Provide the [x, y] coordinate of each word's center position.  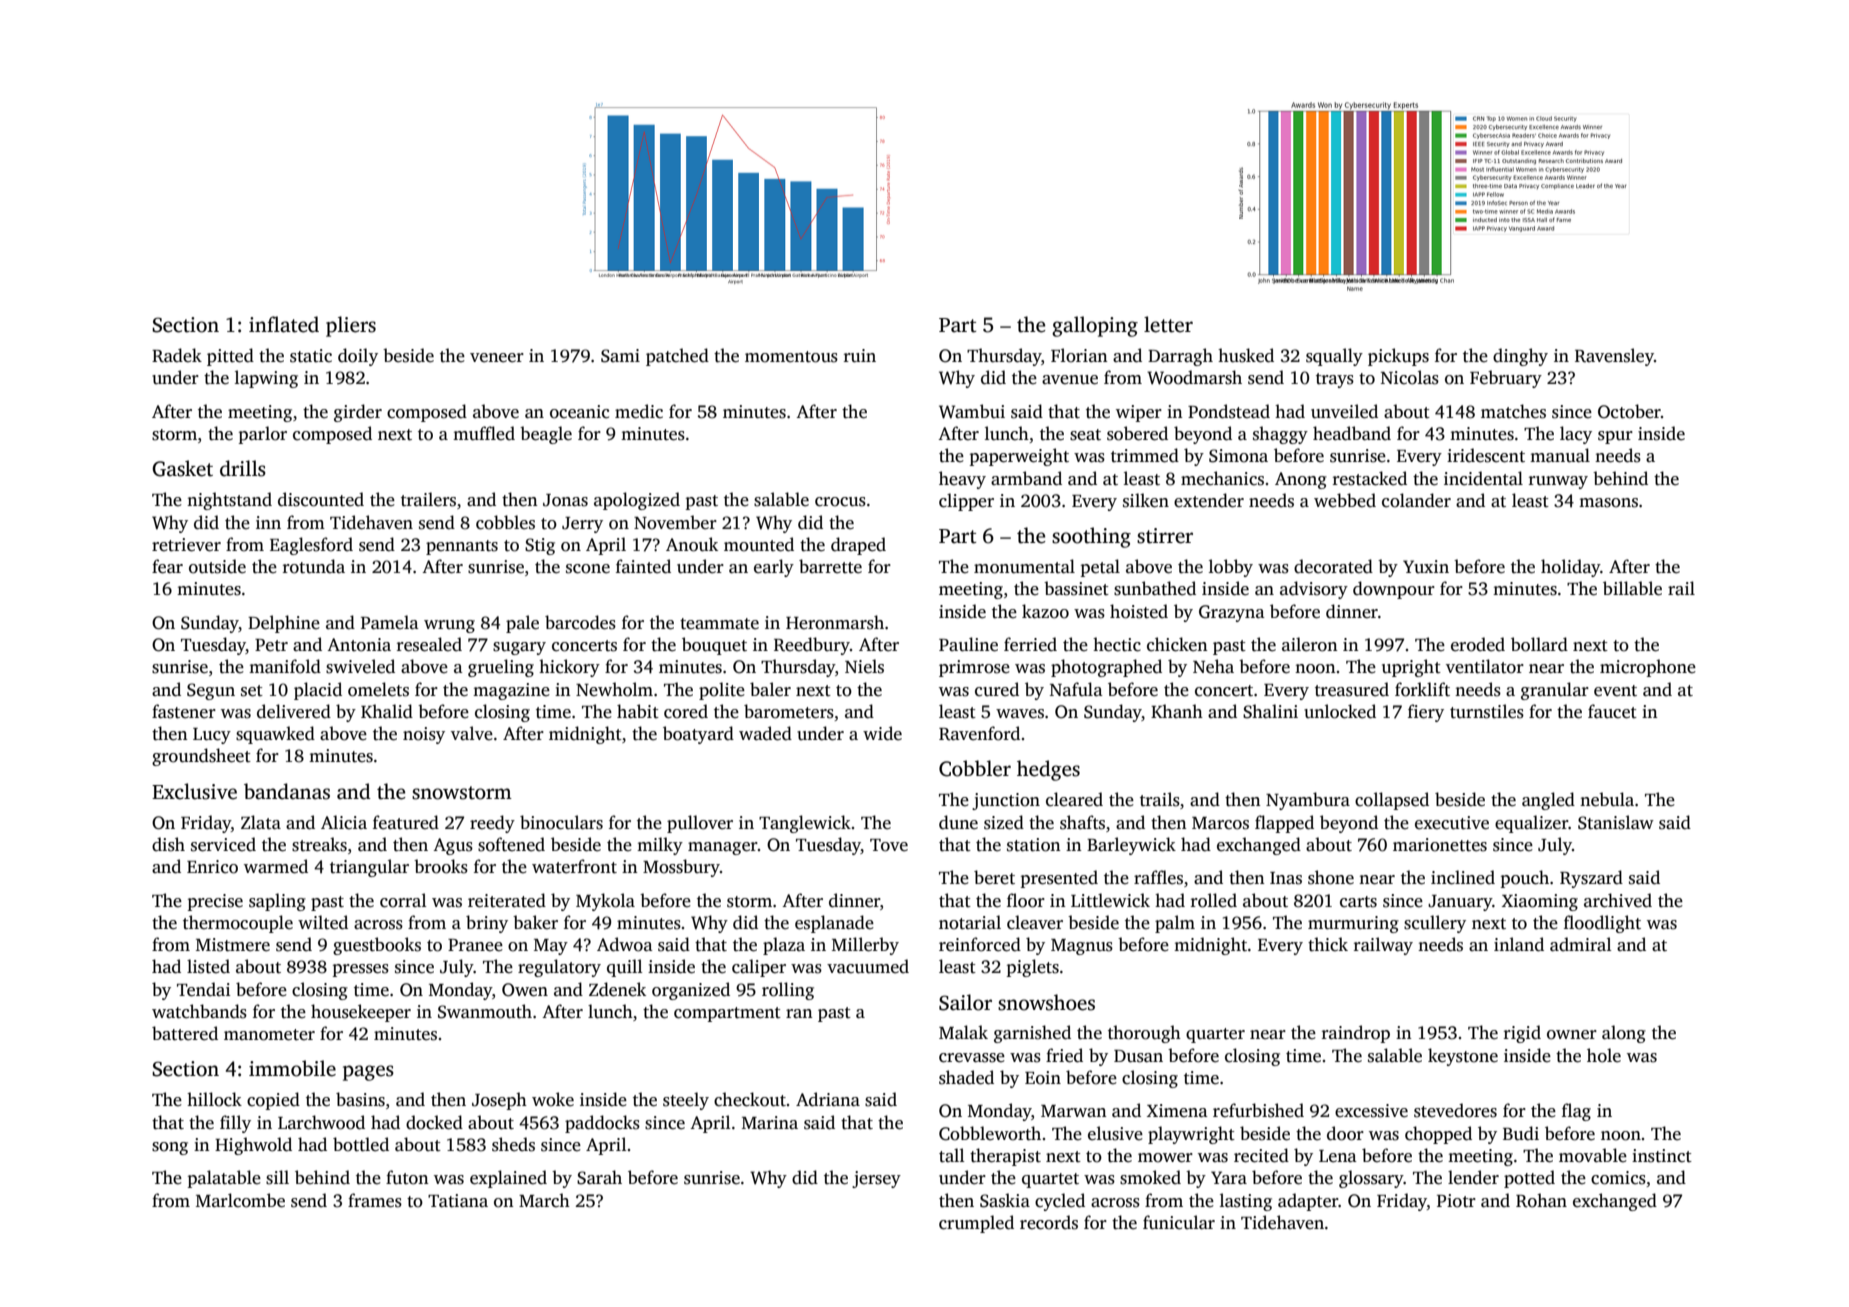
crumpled [976, 1224]
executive [1452, 823]
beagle [546, 435]
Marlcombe [240, 1200]
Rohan [1541, 1200]
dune [958, 822]
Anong [1301, 480]
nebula [1607, 799]
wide [882, 733]
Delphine [284, 624]
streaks [319, 844]
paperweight [1019, 457]
